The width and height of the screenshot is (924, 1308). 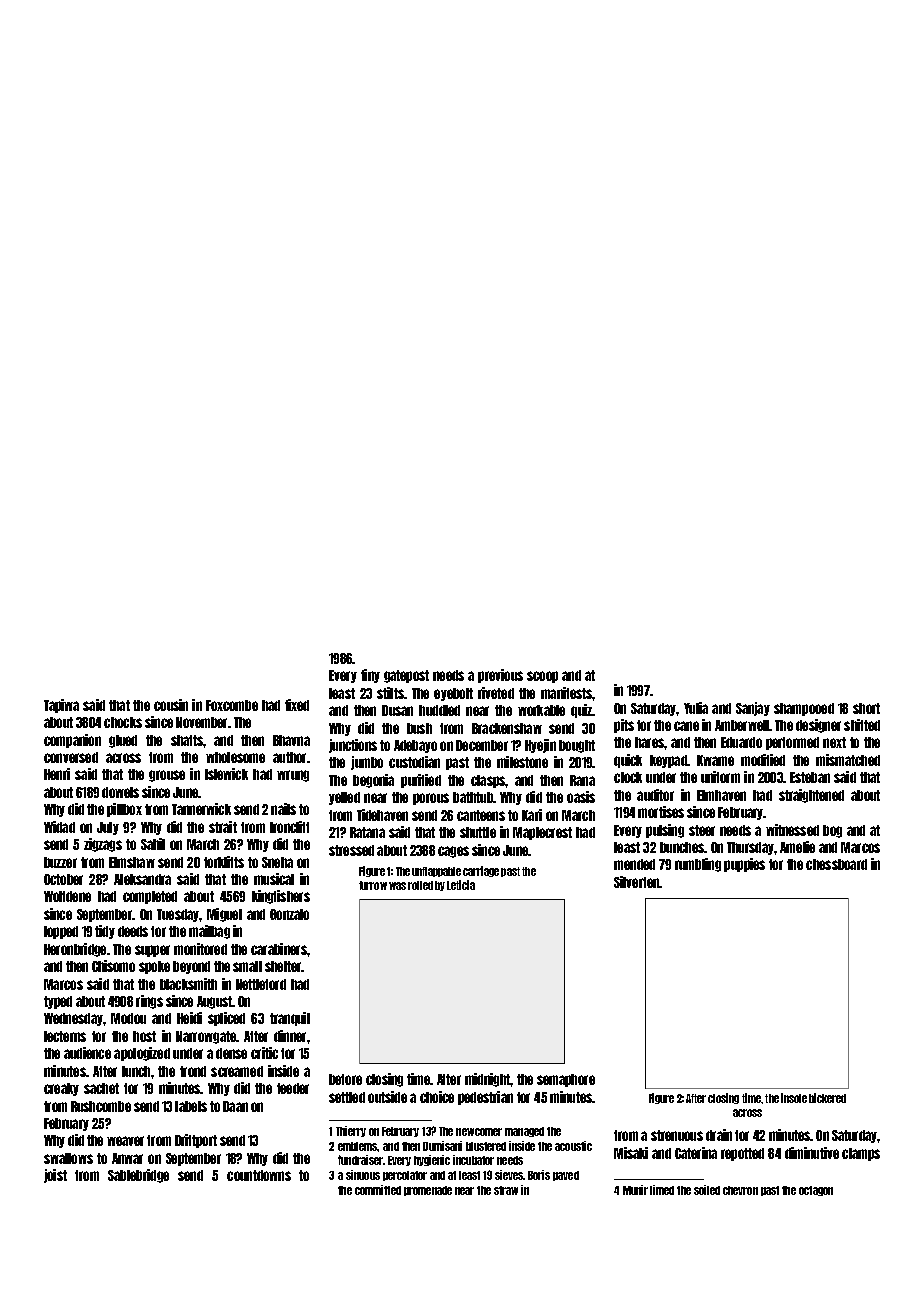 I want to click on gatepost, so click(x=406, y=676).
